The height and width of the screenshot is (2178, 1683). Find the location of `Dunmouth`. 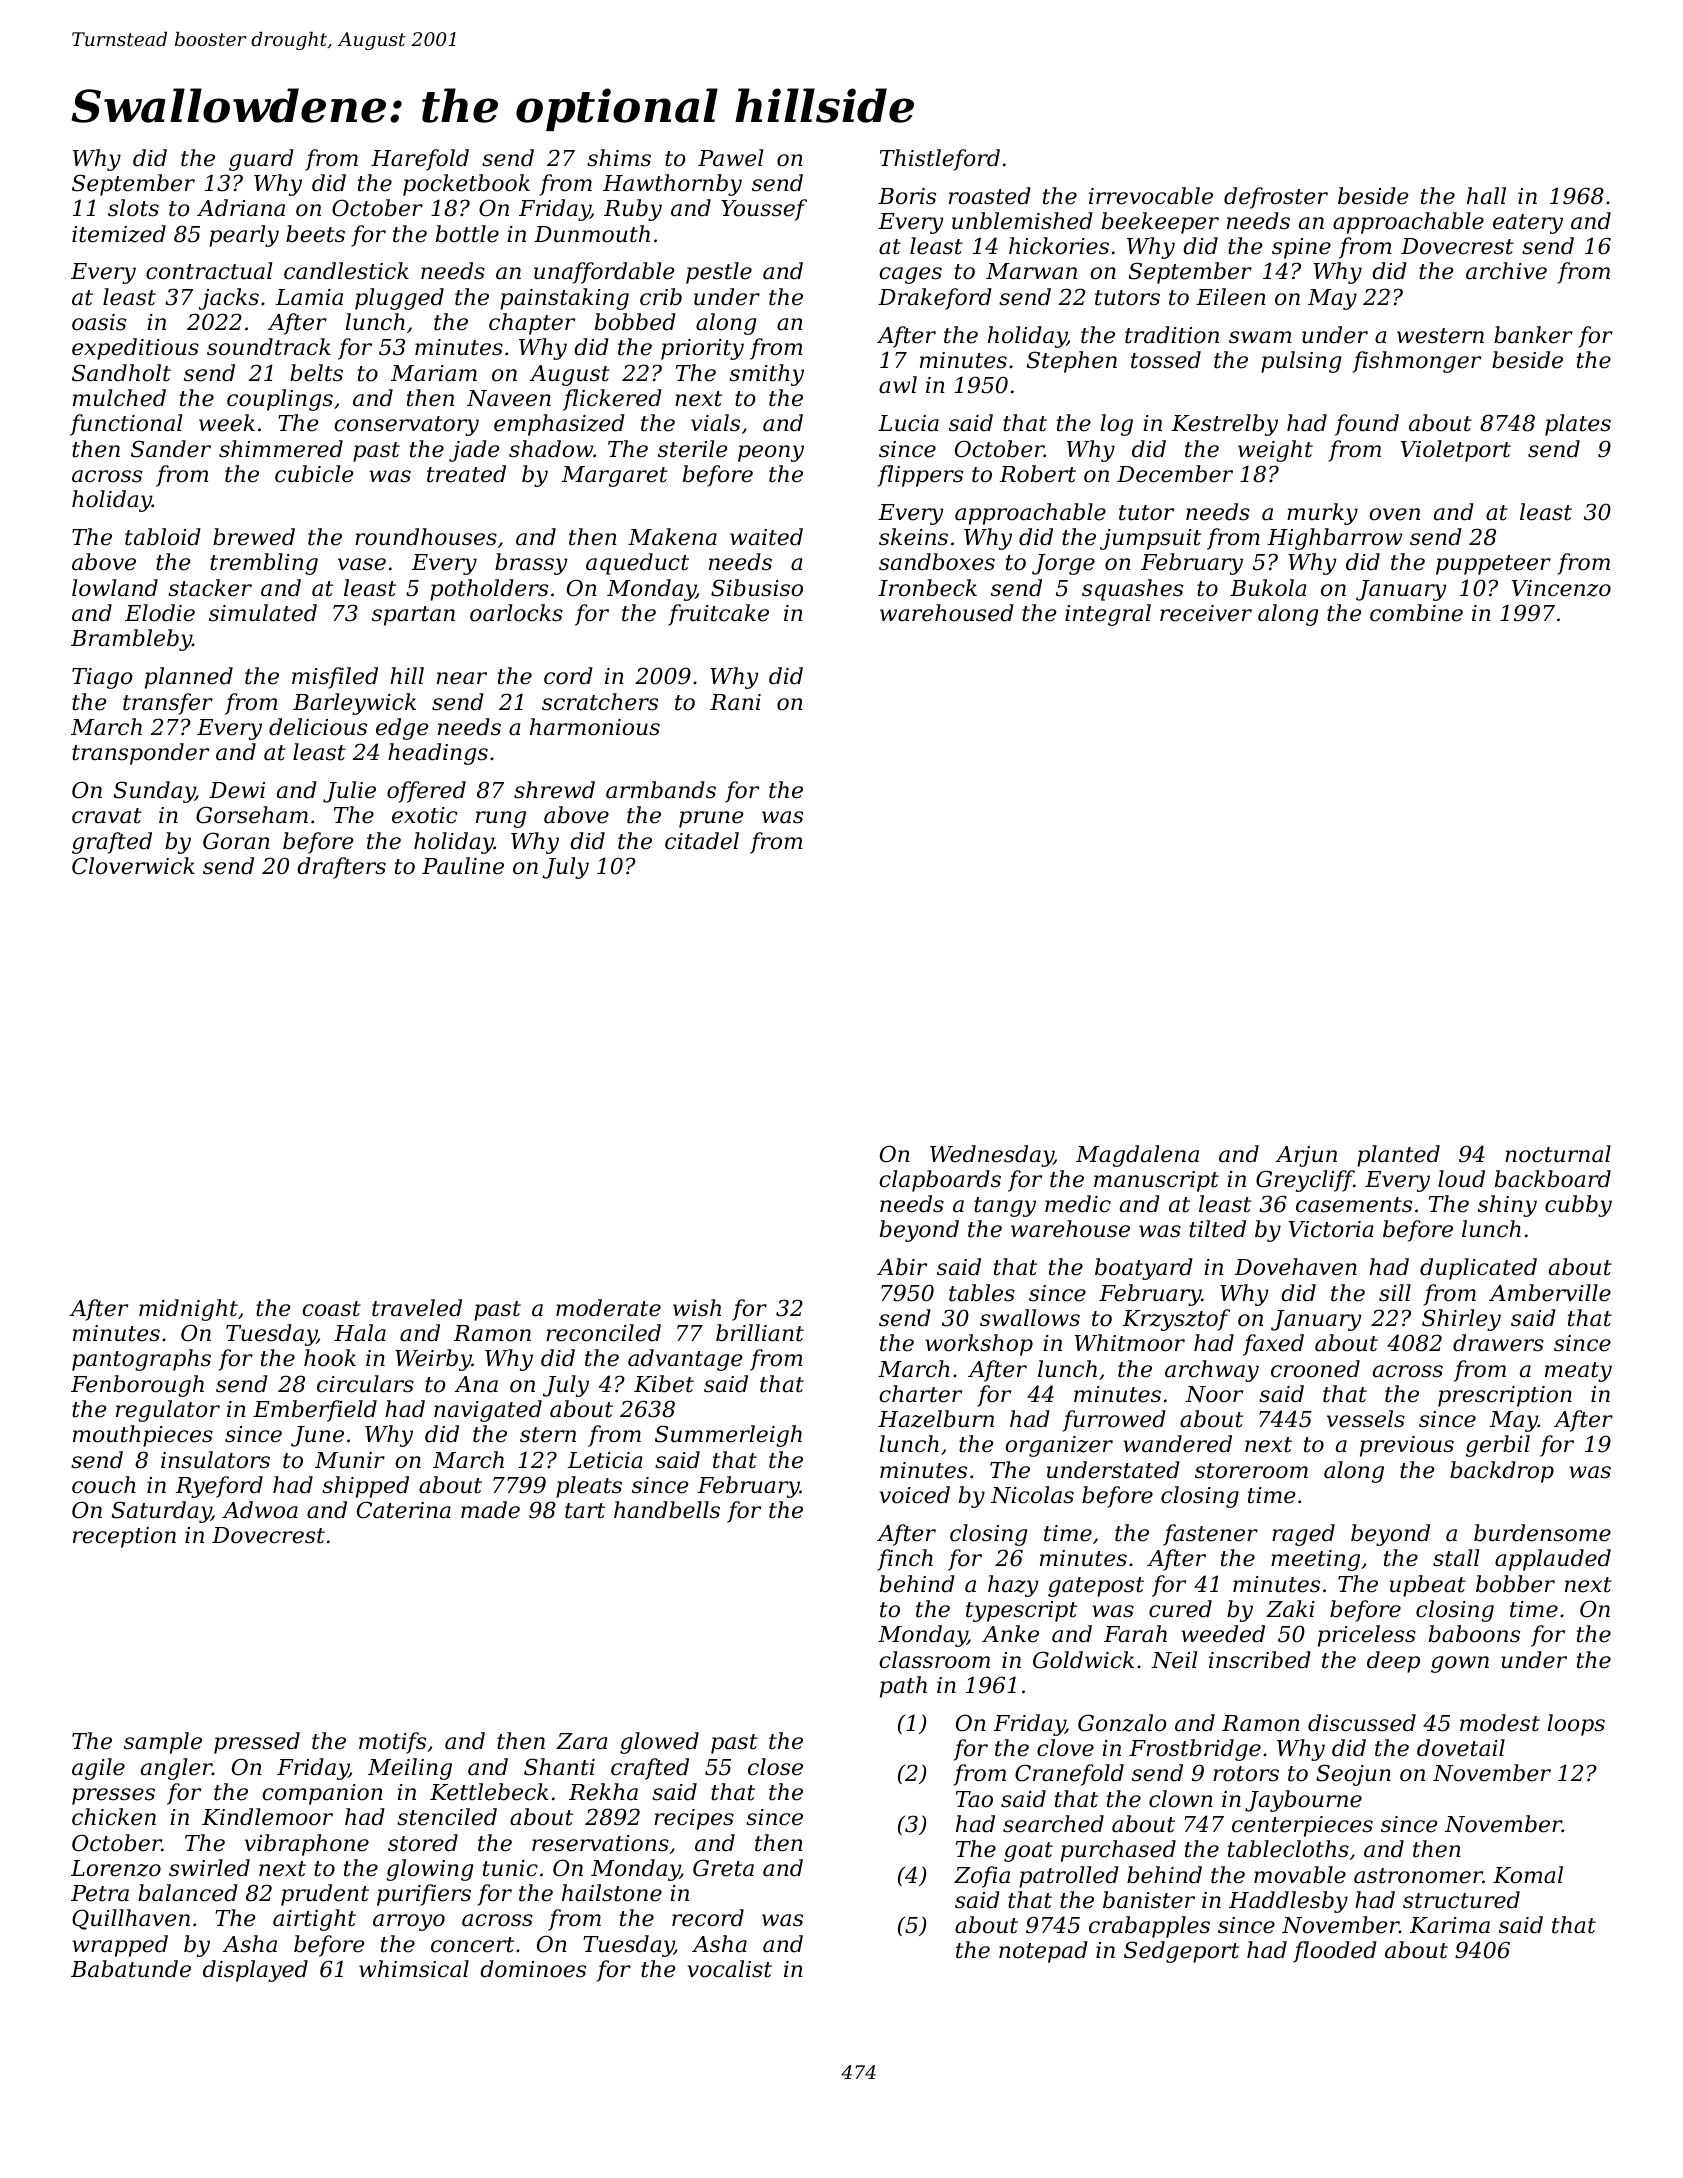

Dunmouth is located at coordinates (592, 234).
